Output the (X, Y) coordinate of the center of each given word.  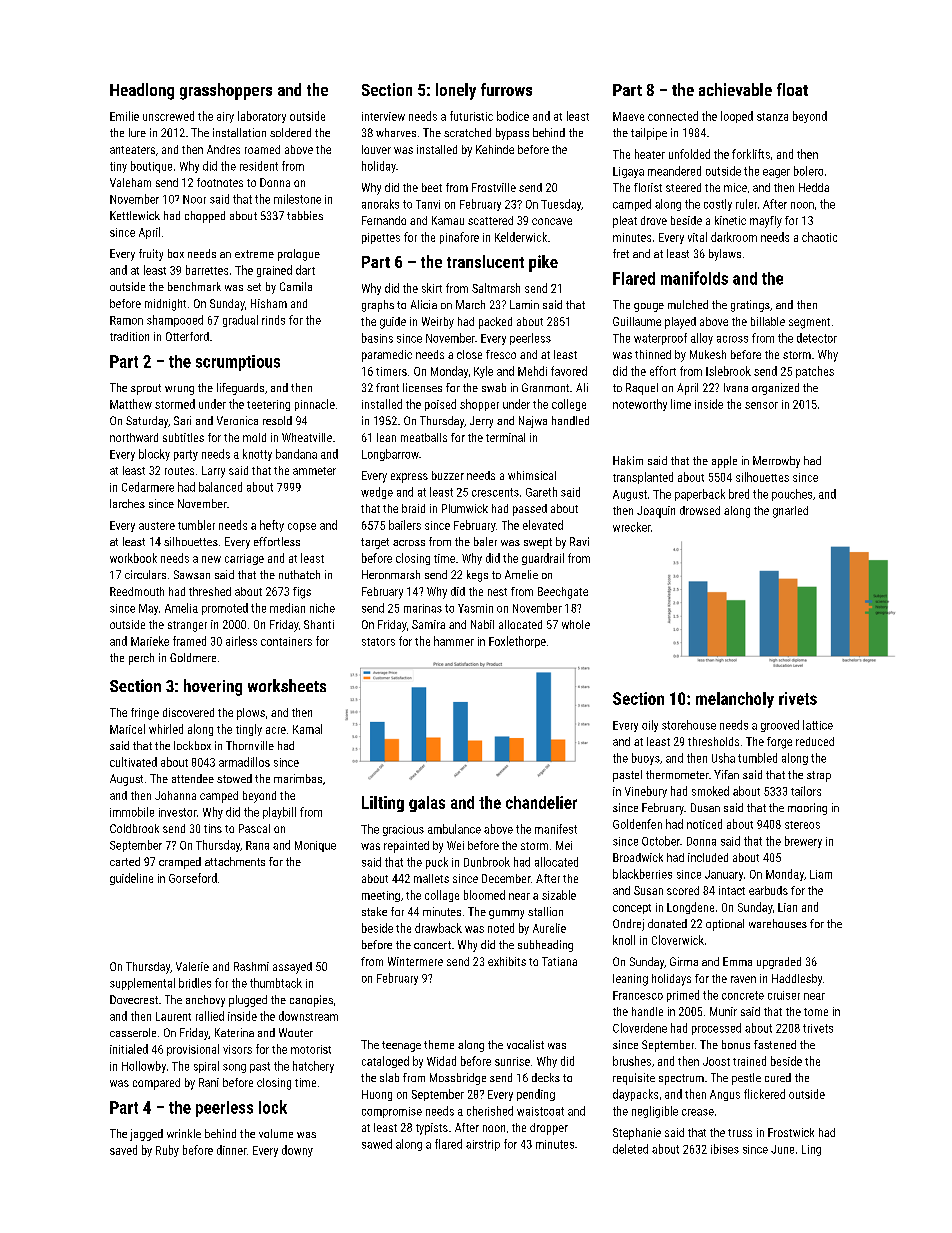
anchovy (205, 1001)
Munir (723, 1011)
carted (125, 861)
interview (383, 116)
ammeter (314, 471)
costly (718, 205)
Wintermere (415, 961)
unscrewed (168, 116)
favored (569, 371)
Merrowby (776, 462)
